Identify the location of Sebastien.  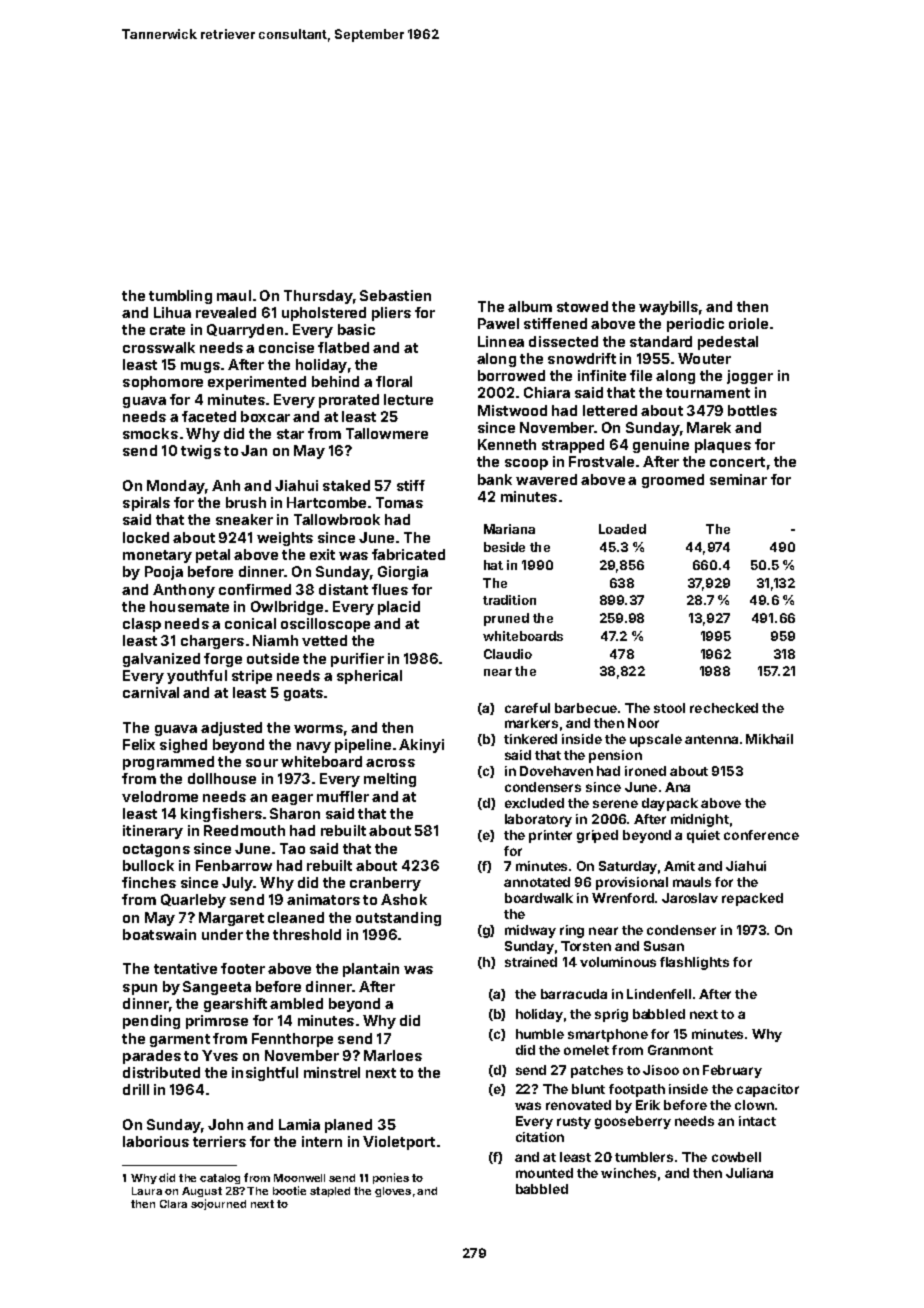
(395, 295).
